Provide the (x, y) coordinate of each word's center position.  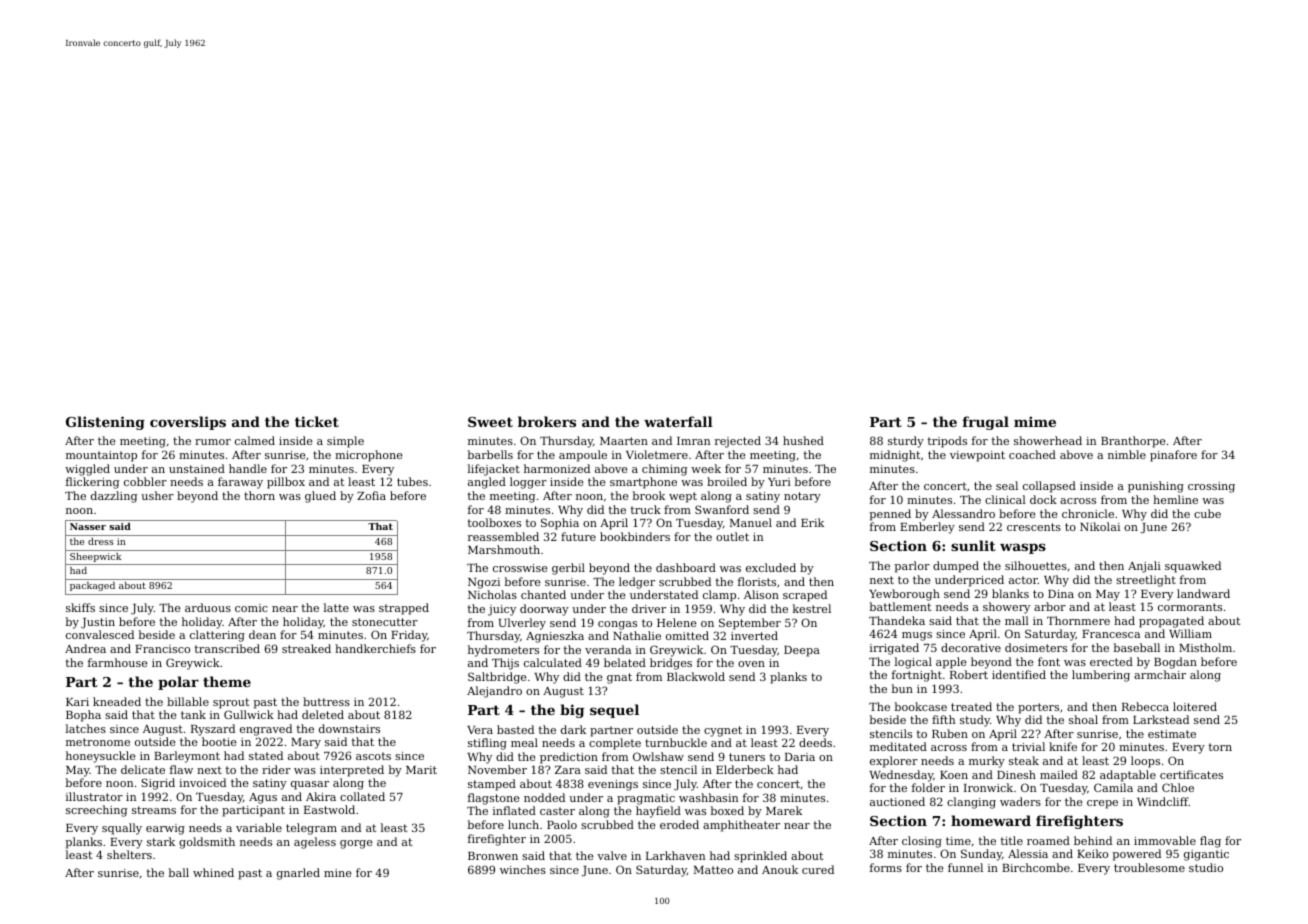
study (975, 721)
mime (1035, 421)
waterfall (678, 421)
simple (345, 442)
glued (320, 497)
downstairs (349, 728)
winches (523, 869)
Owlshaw (658, 756)
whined (213, 872)
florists (757, 581)
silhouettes (1036, 565)
